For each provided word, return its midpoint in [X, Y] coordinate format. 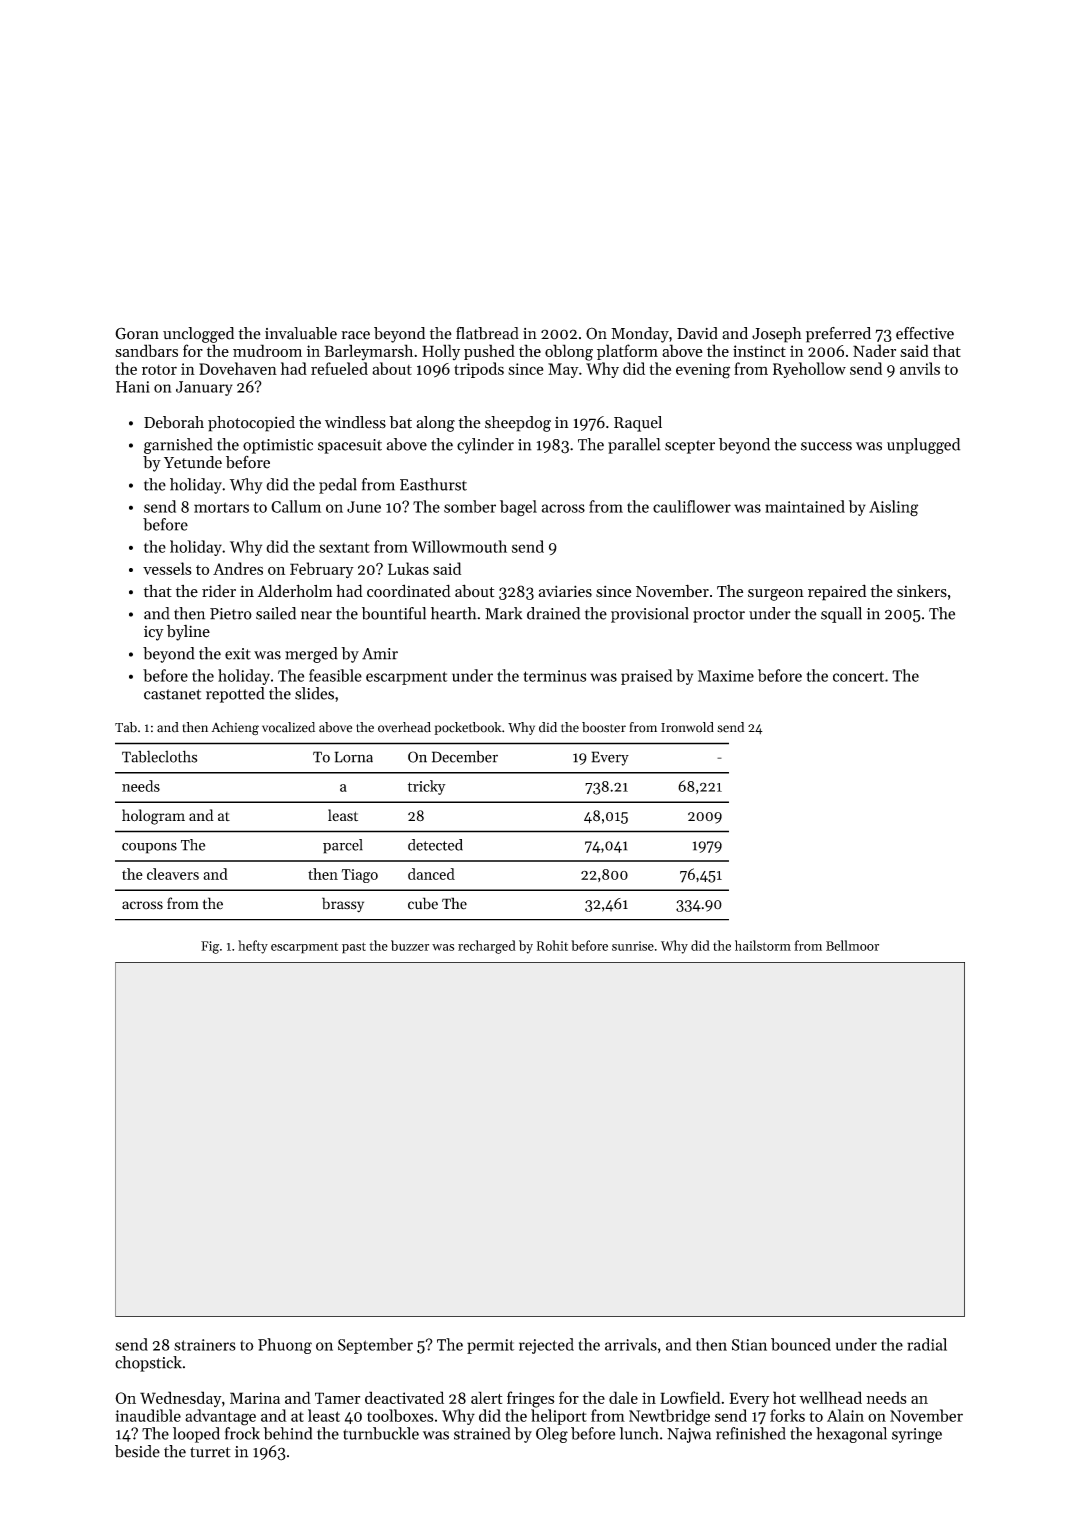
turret [210, 1452]
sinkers [922, 591]
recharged [487, 947]
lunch [638, 1433]
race [355, 335]
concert [858, 676]
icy [154, 633]
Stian [749, 1345]
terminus [554, 676]
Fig [210, 947]
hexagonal [851, 1435]
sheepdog [518, 424]
